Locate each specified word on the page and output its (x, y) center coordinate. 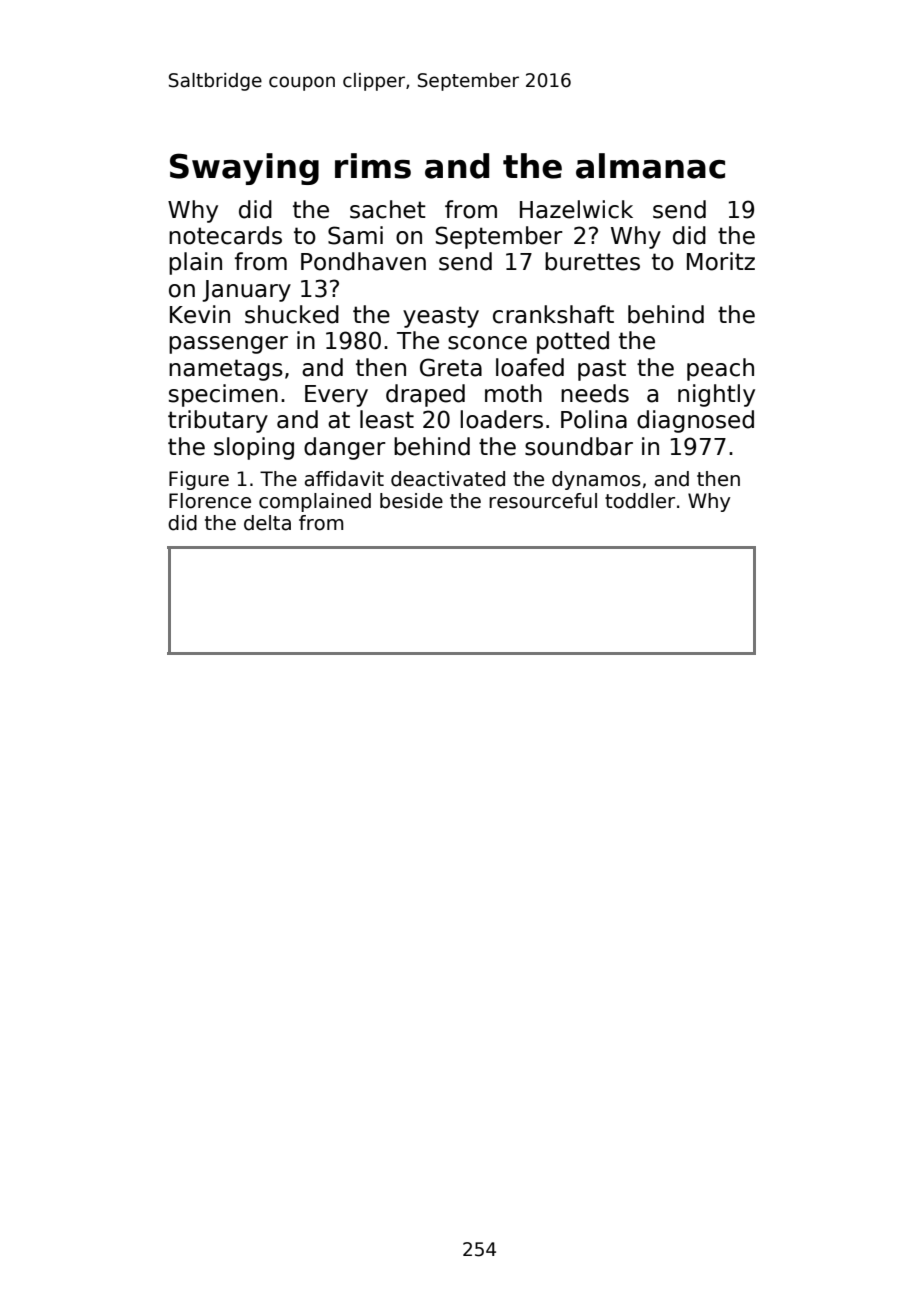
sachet (388, 209)
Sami (355, 235)
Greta (451, 367)
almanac (650, 166)
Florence (210, 501)
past (602, 370)
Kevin (200, 314)
